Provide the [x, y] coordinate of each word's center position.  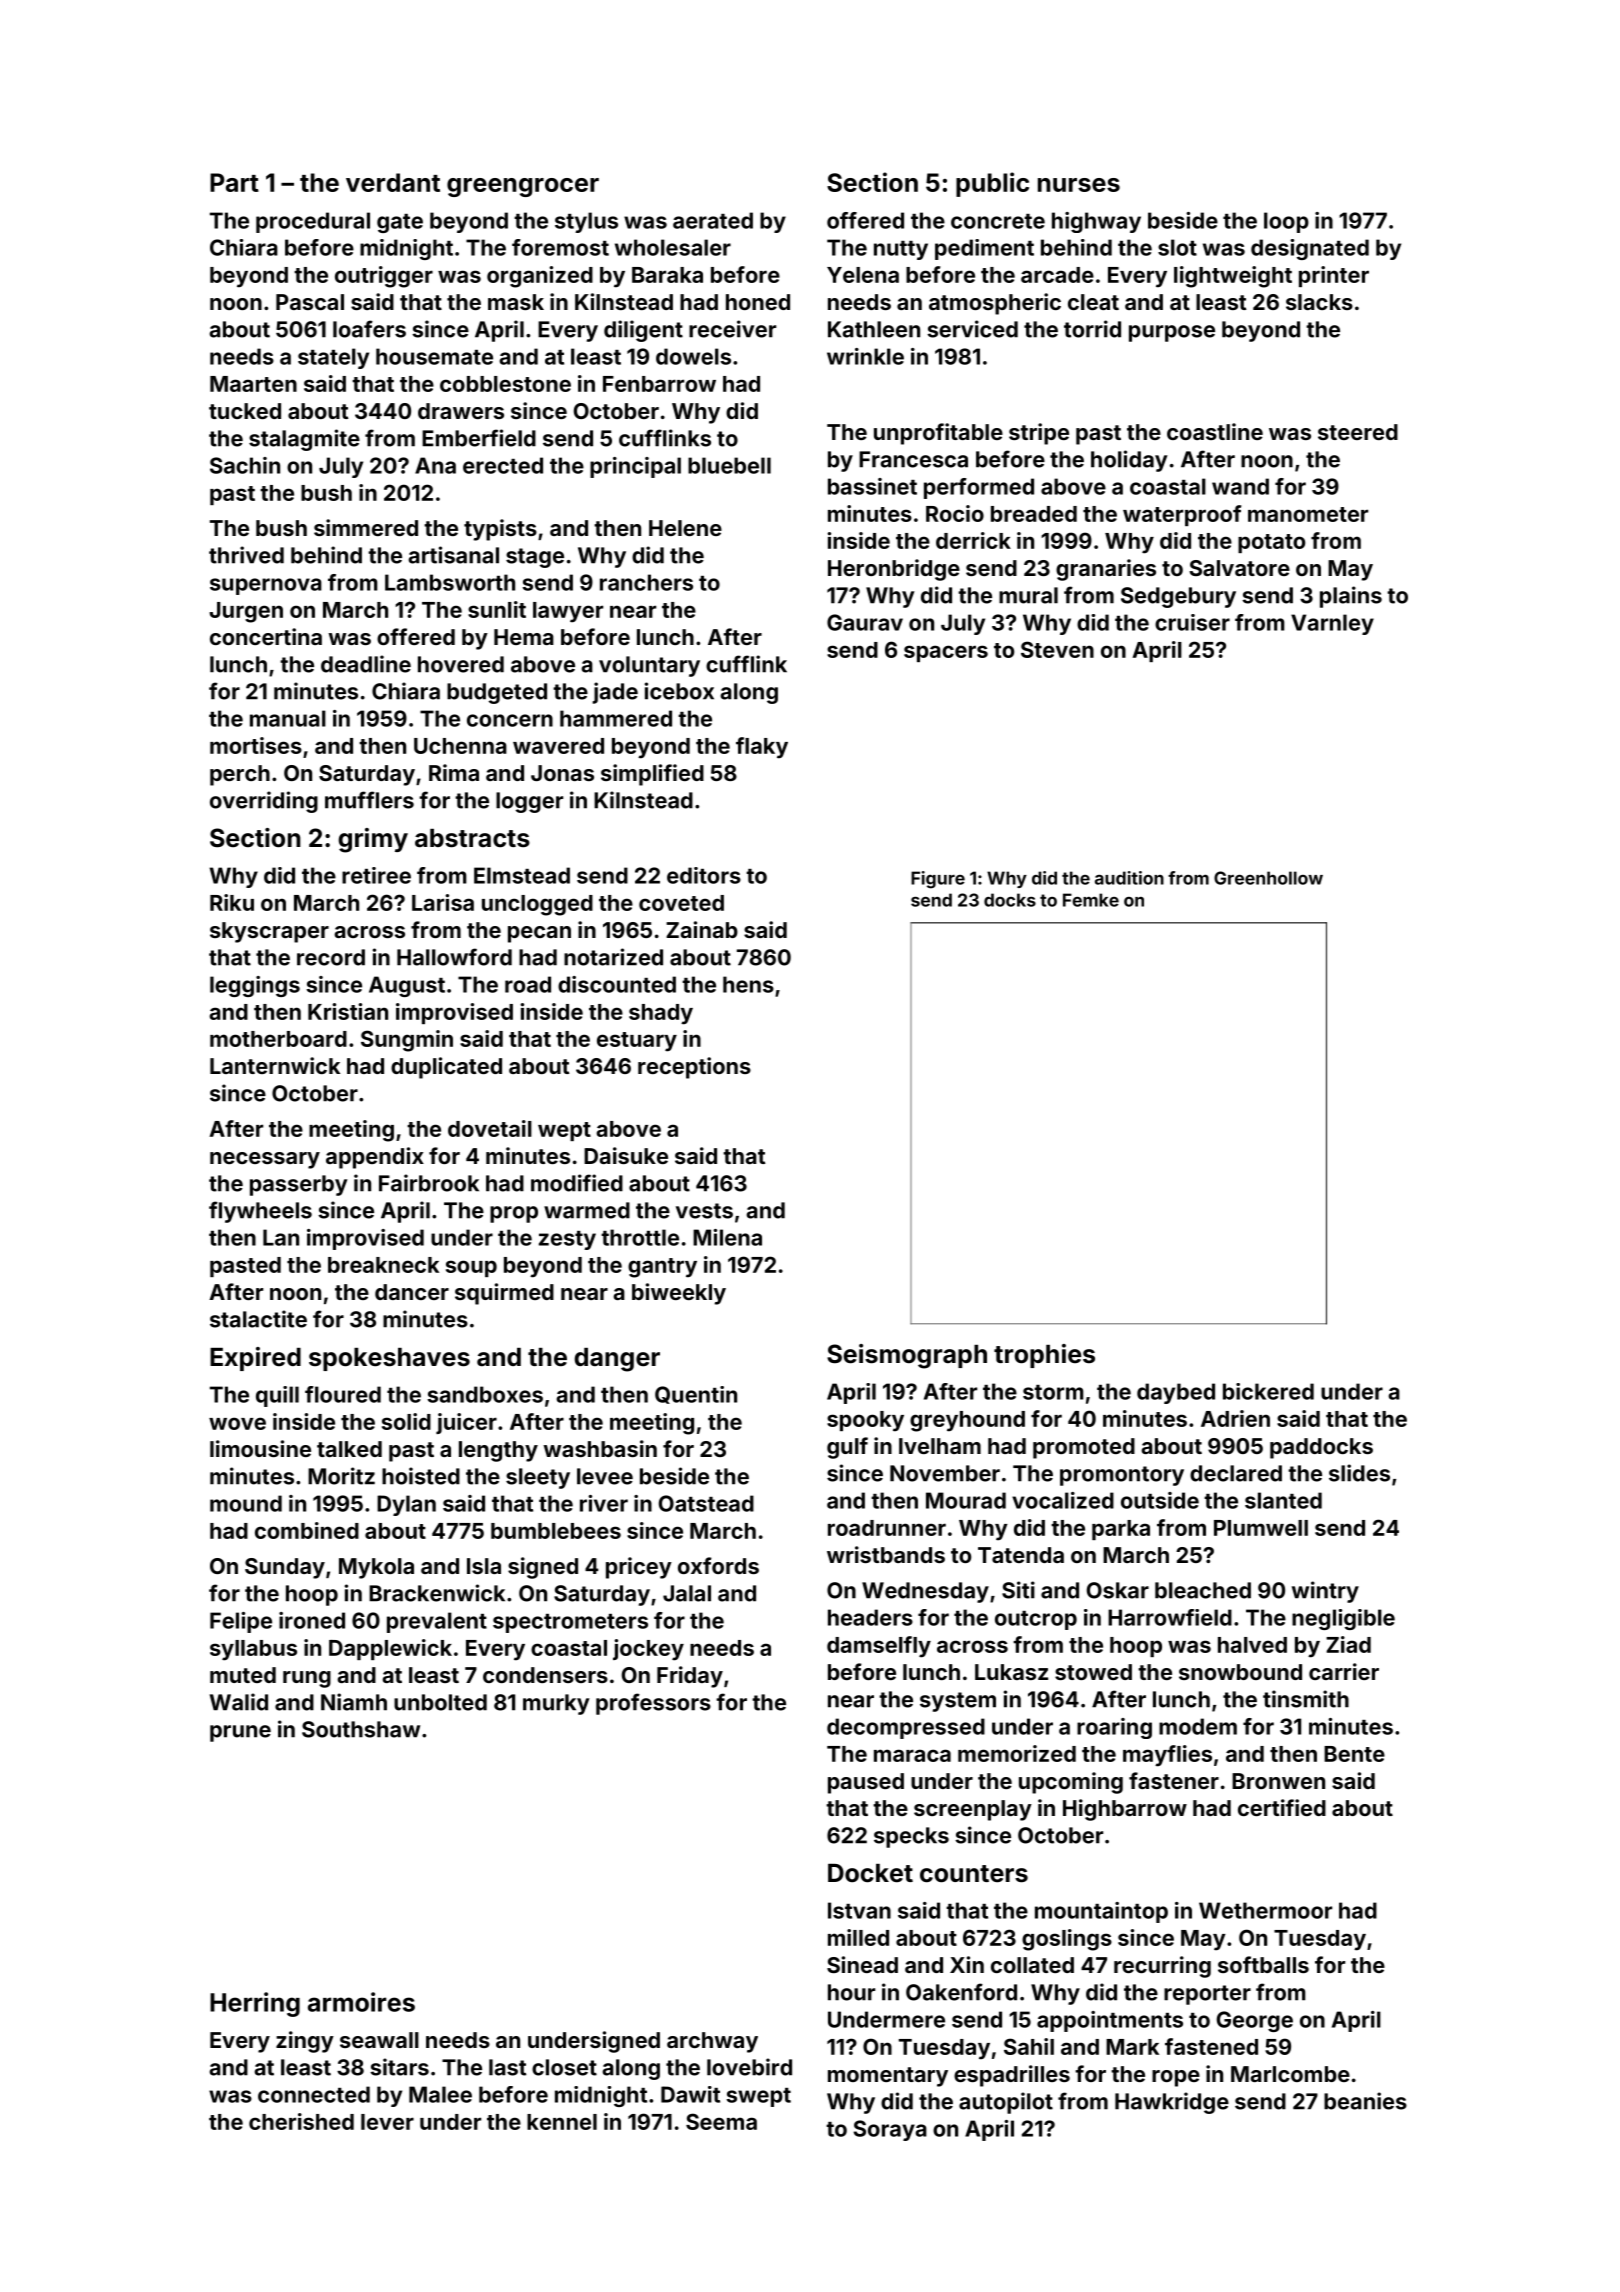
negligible [1343, 1619]
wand [1240, 486]
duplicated [446, 1068]
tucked [245, 411]
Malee [440, 2094]
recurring [1162, 1967]
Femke [1091, 900]
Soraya [890, 2130]
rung [307, 1679]
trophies [1044, 1356]
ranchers [646, 582]
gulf [847, 1448]
